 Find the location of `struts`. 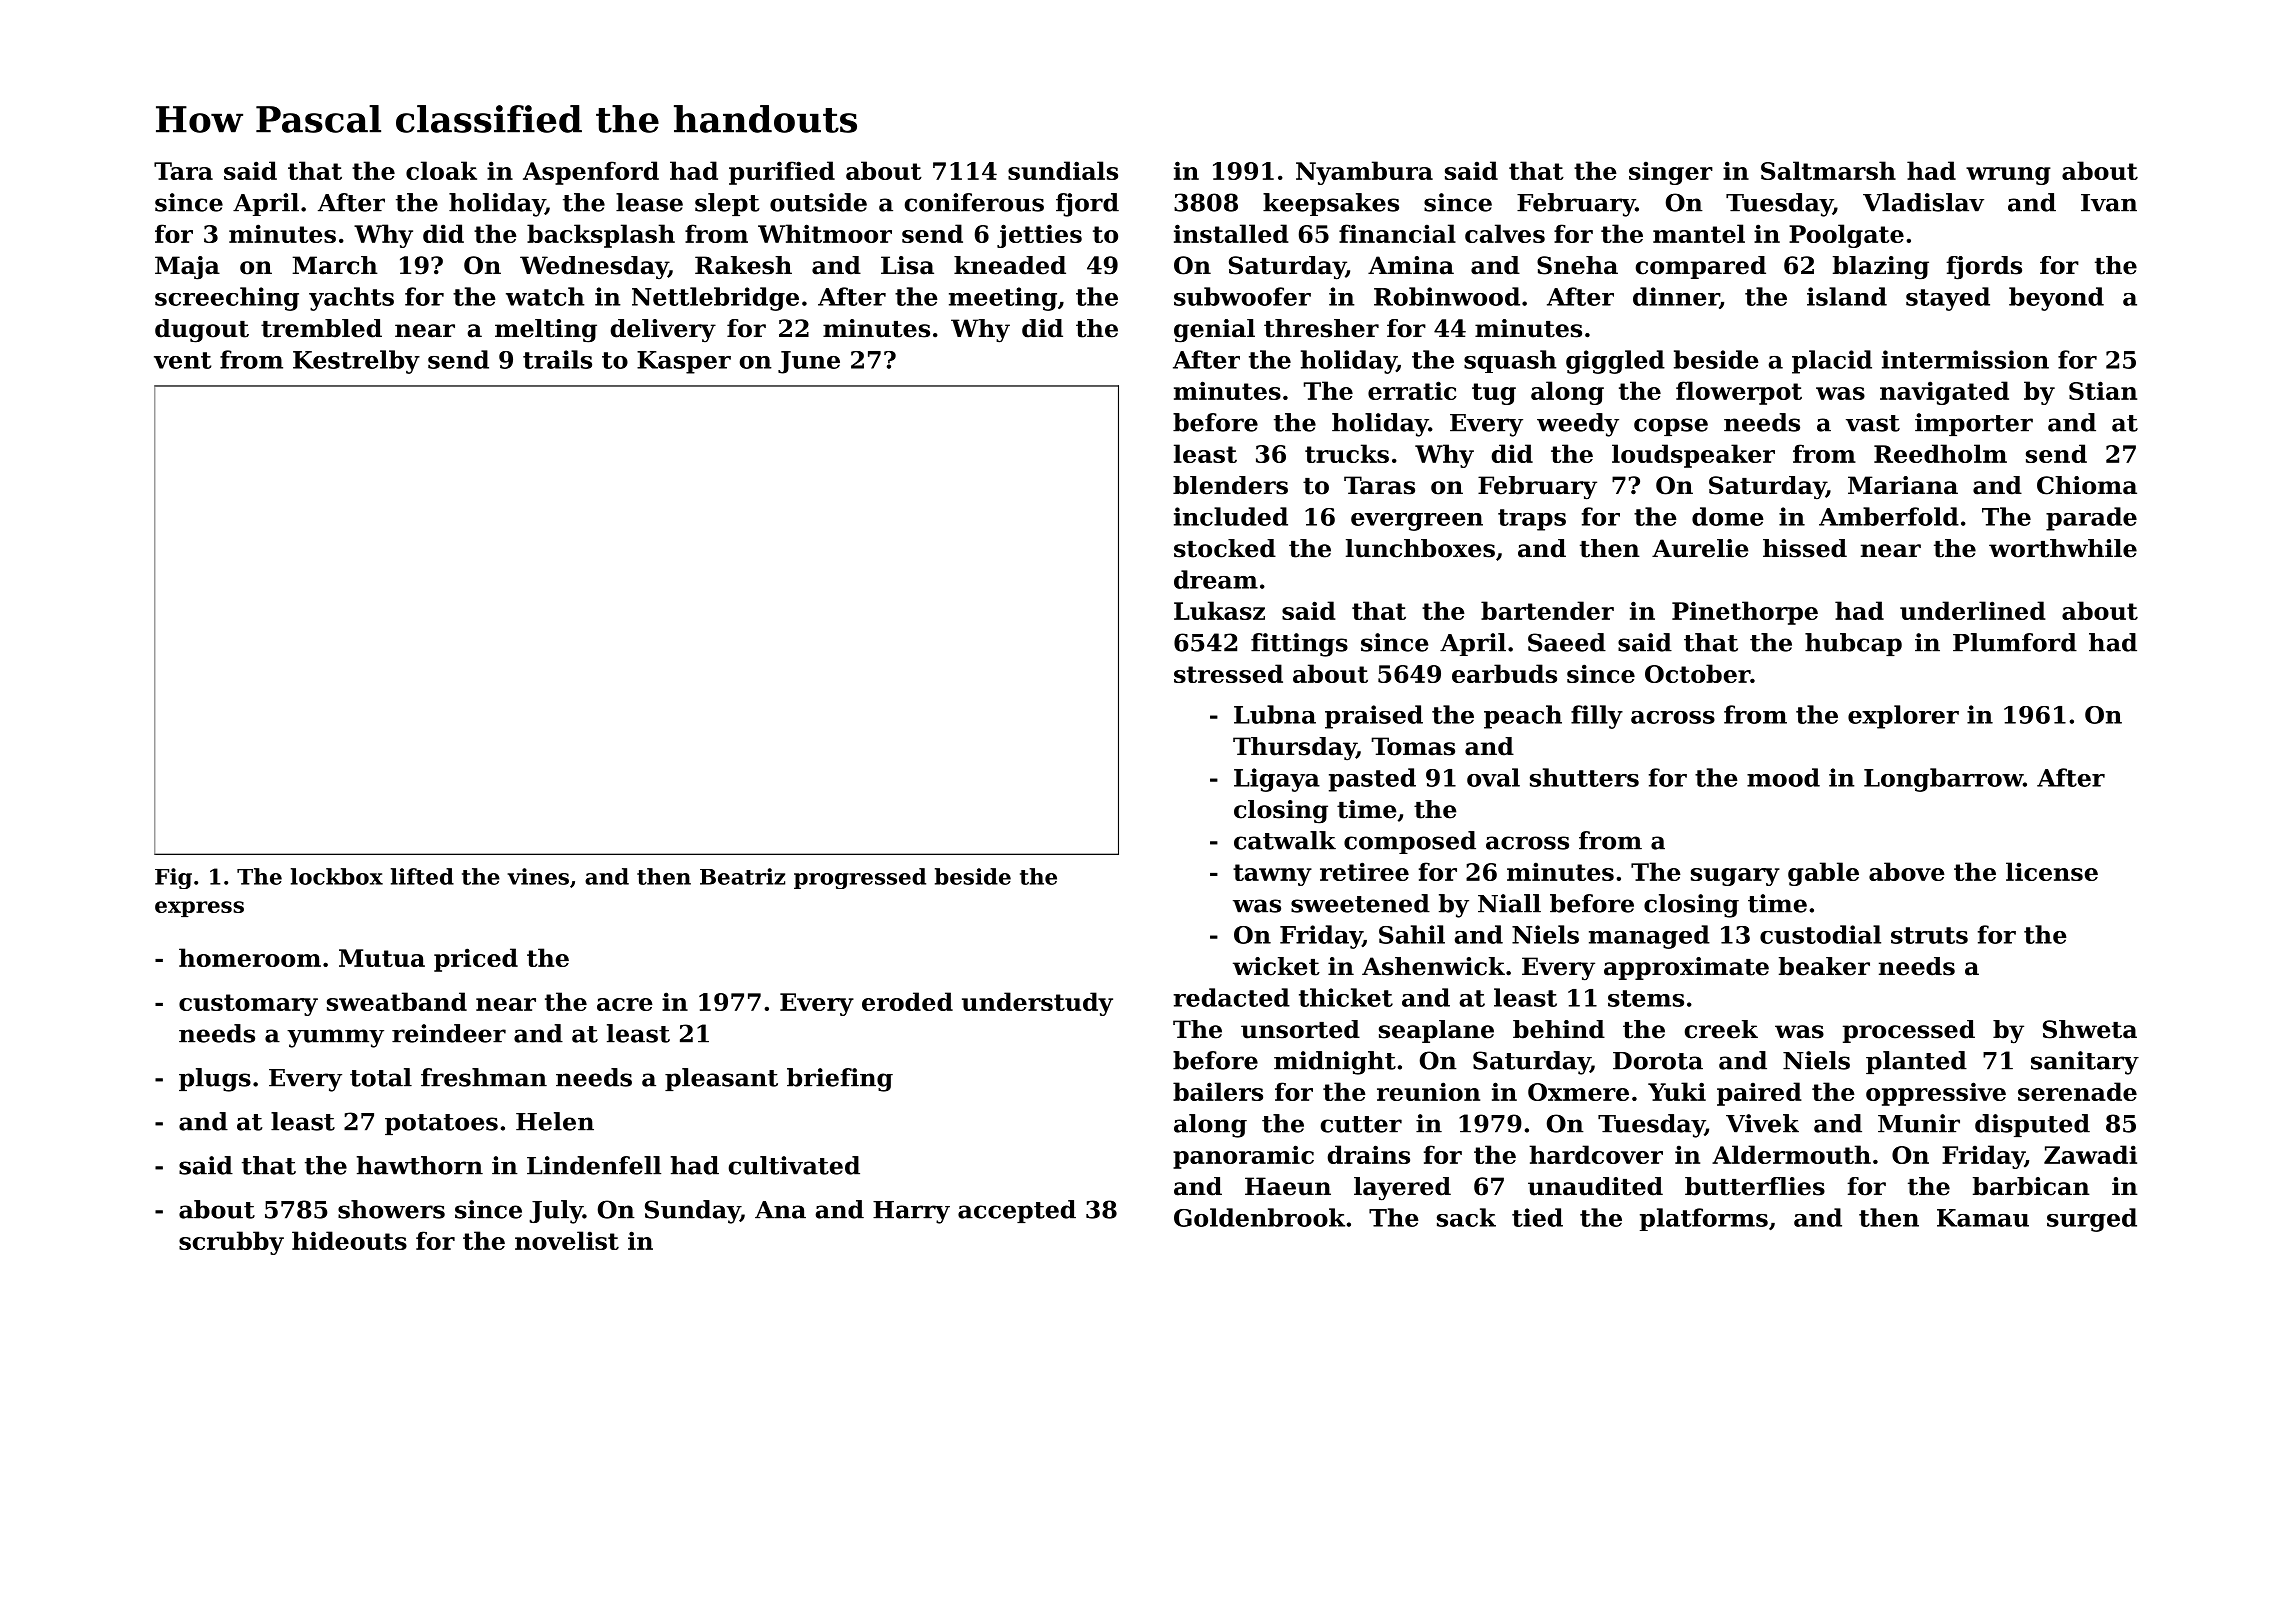

struts is located at coordinates (1929, 935).
